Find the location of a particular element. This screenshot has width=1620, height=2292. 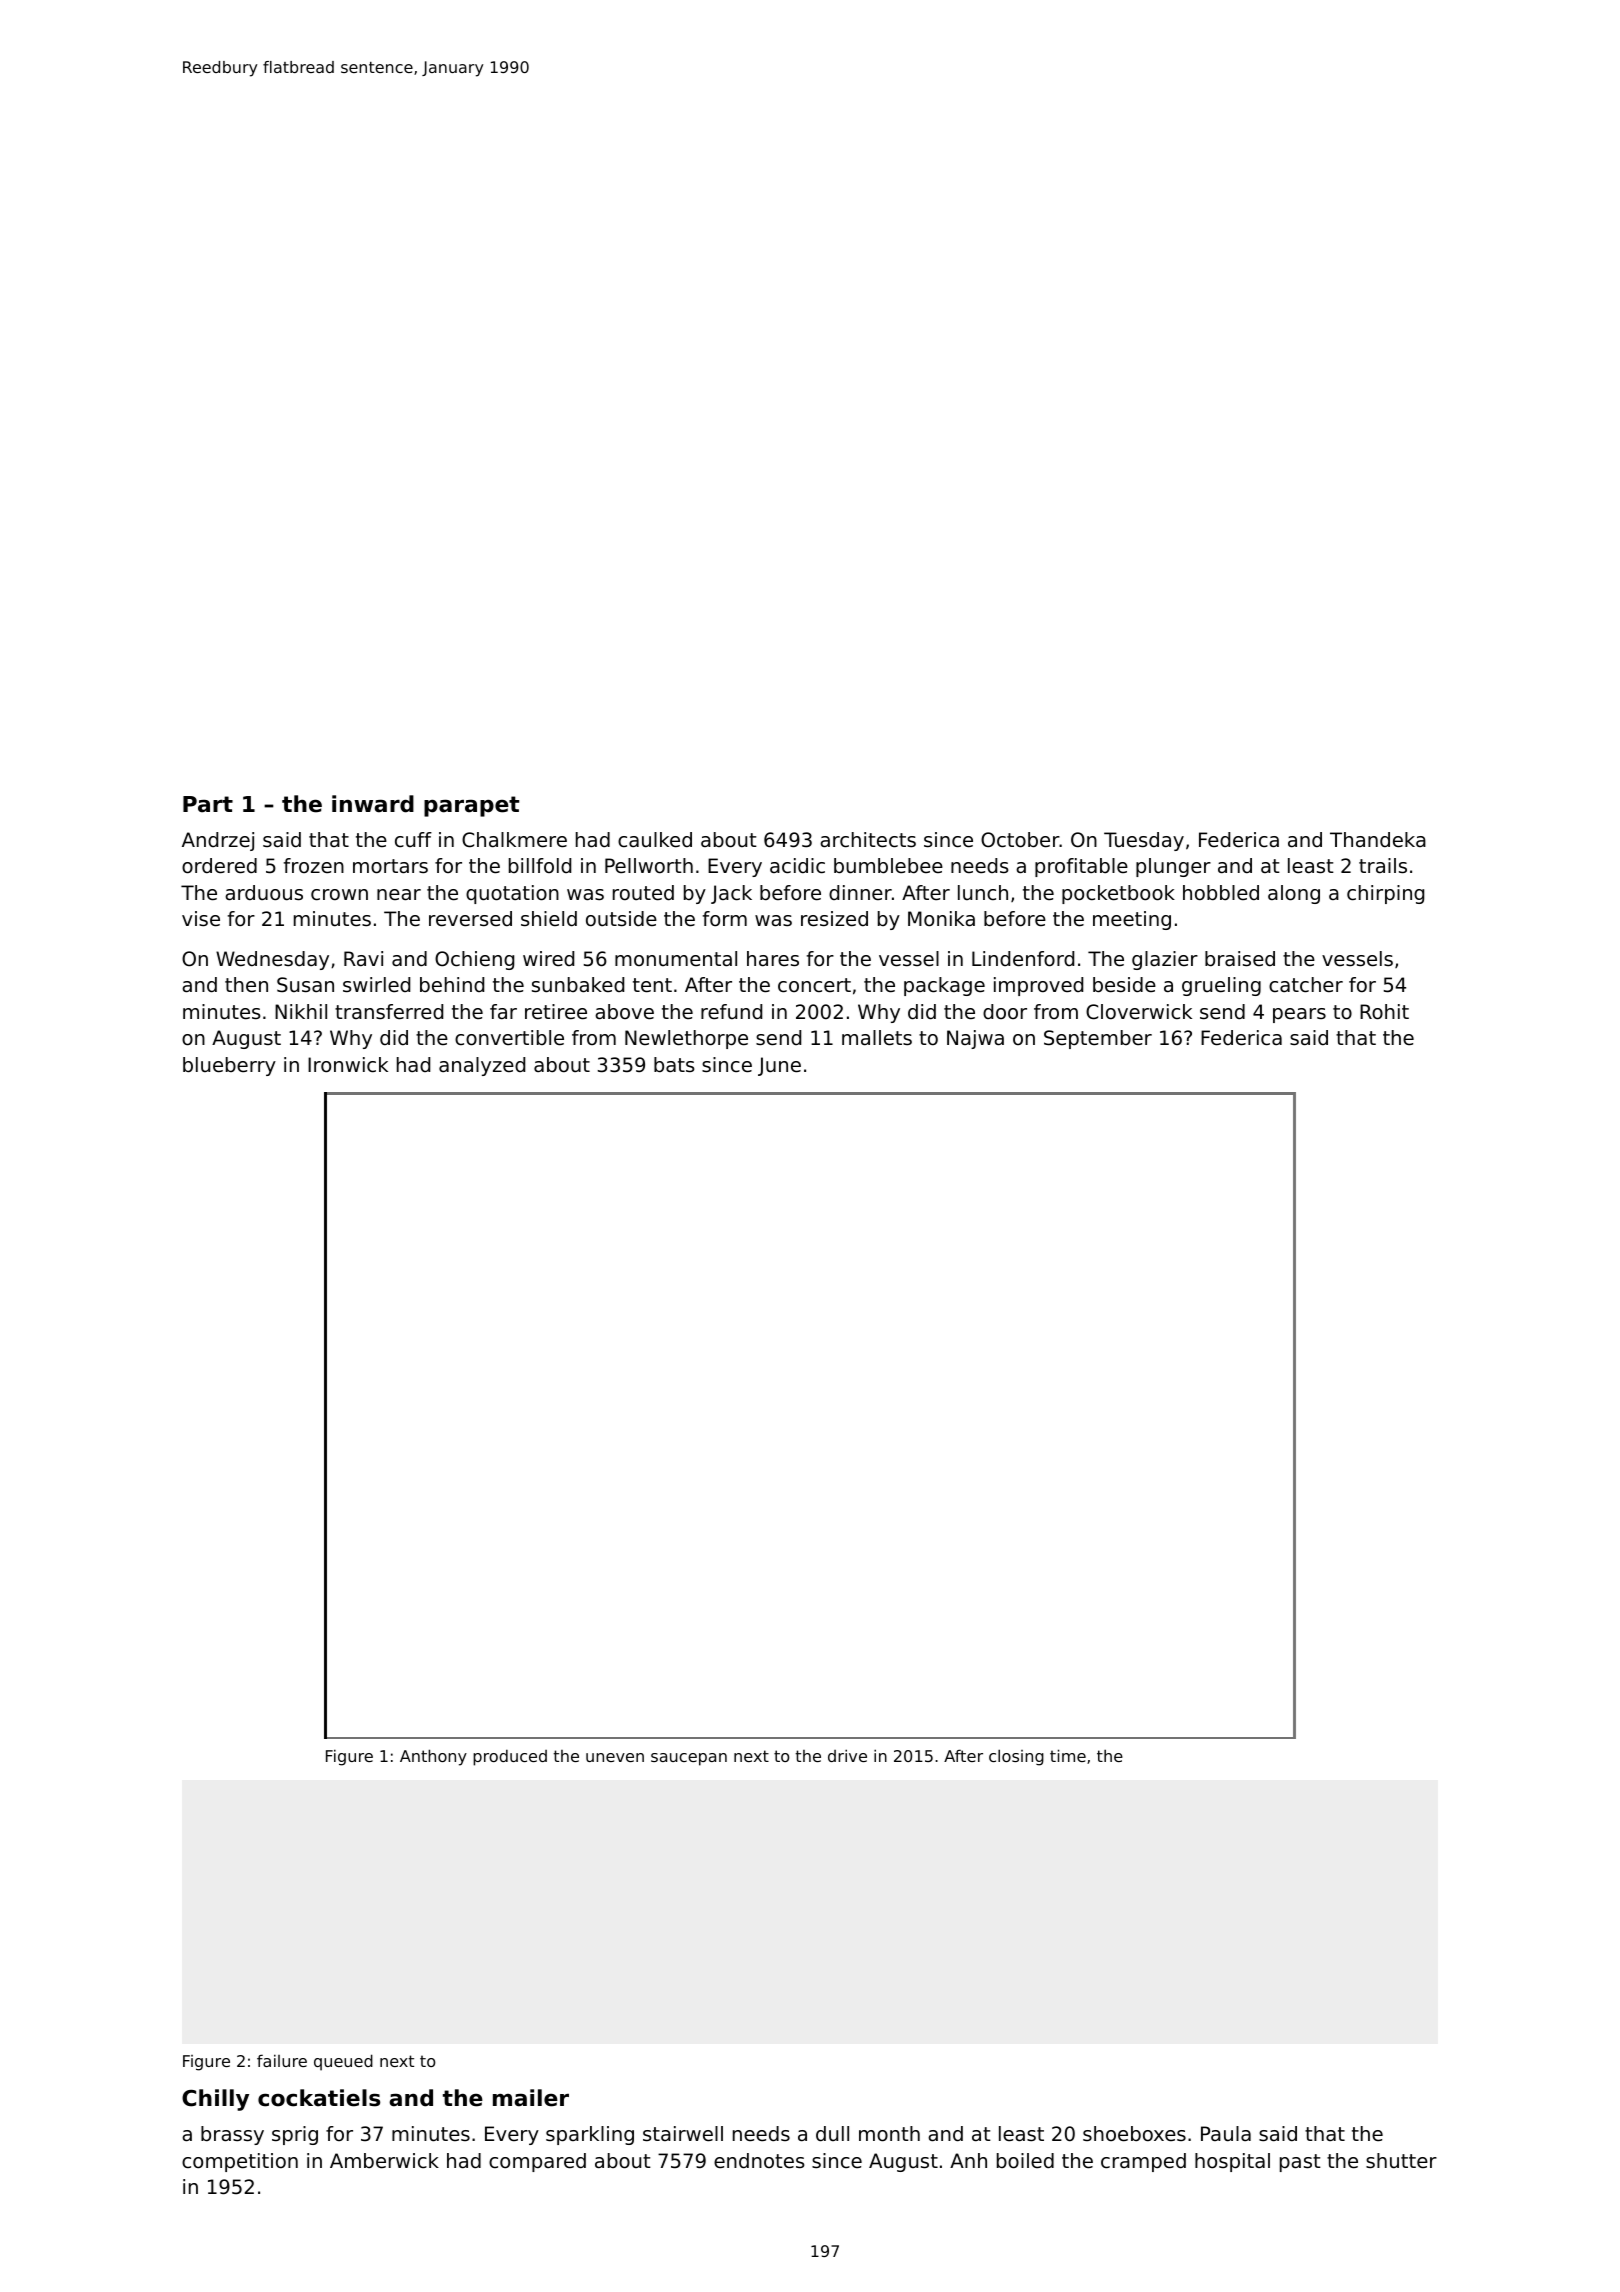

inward is located at coordinates (373, 804).
